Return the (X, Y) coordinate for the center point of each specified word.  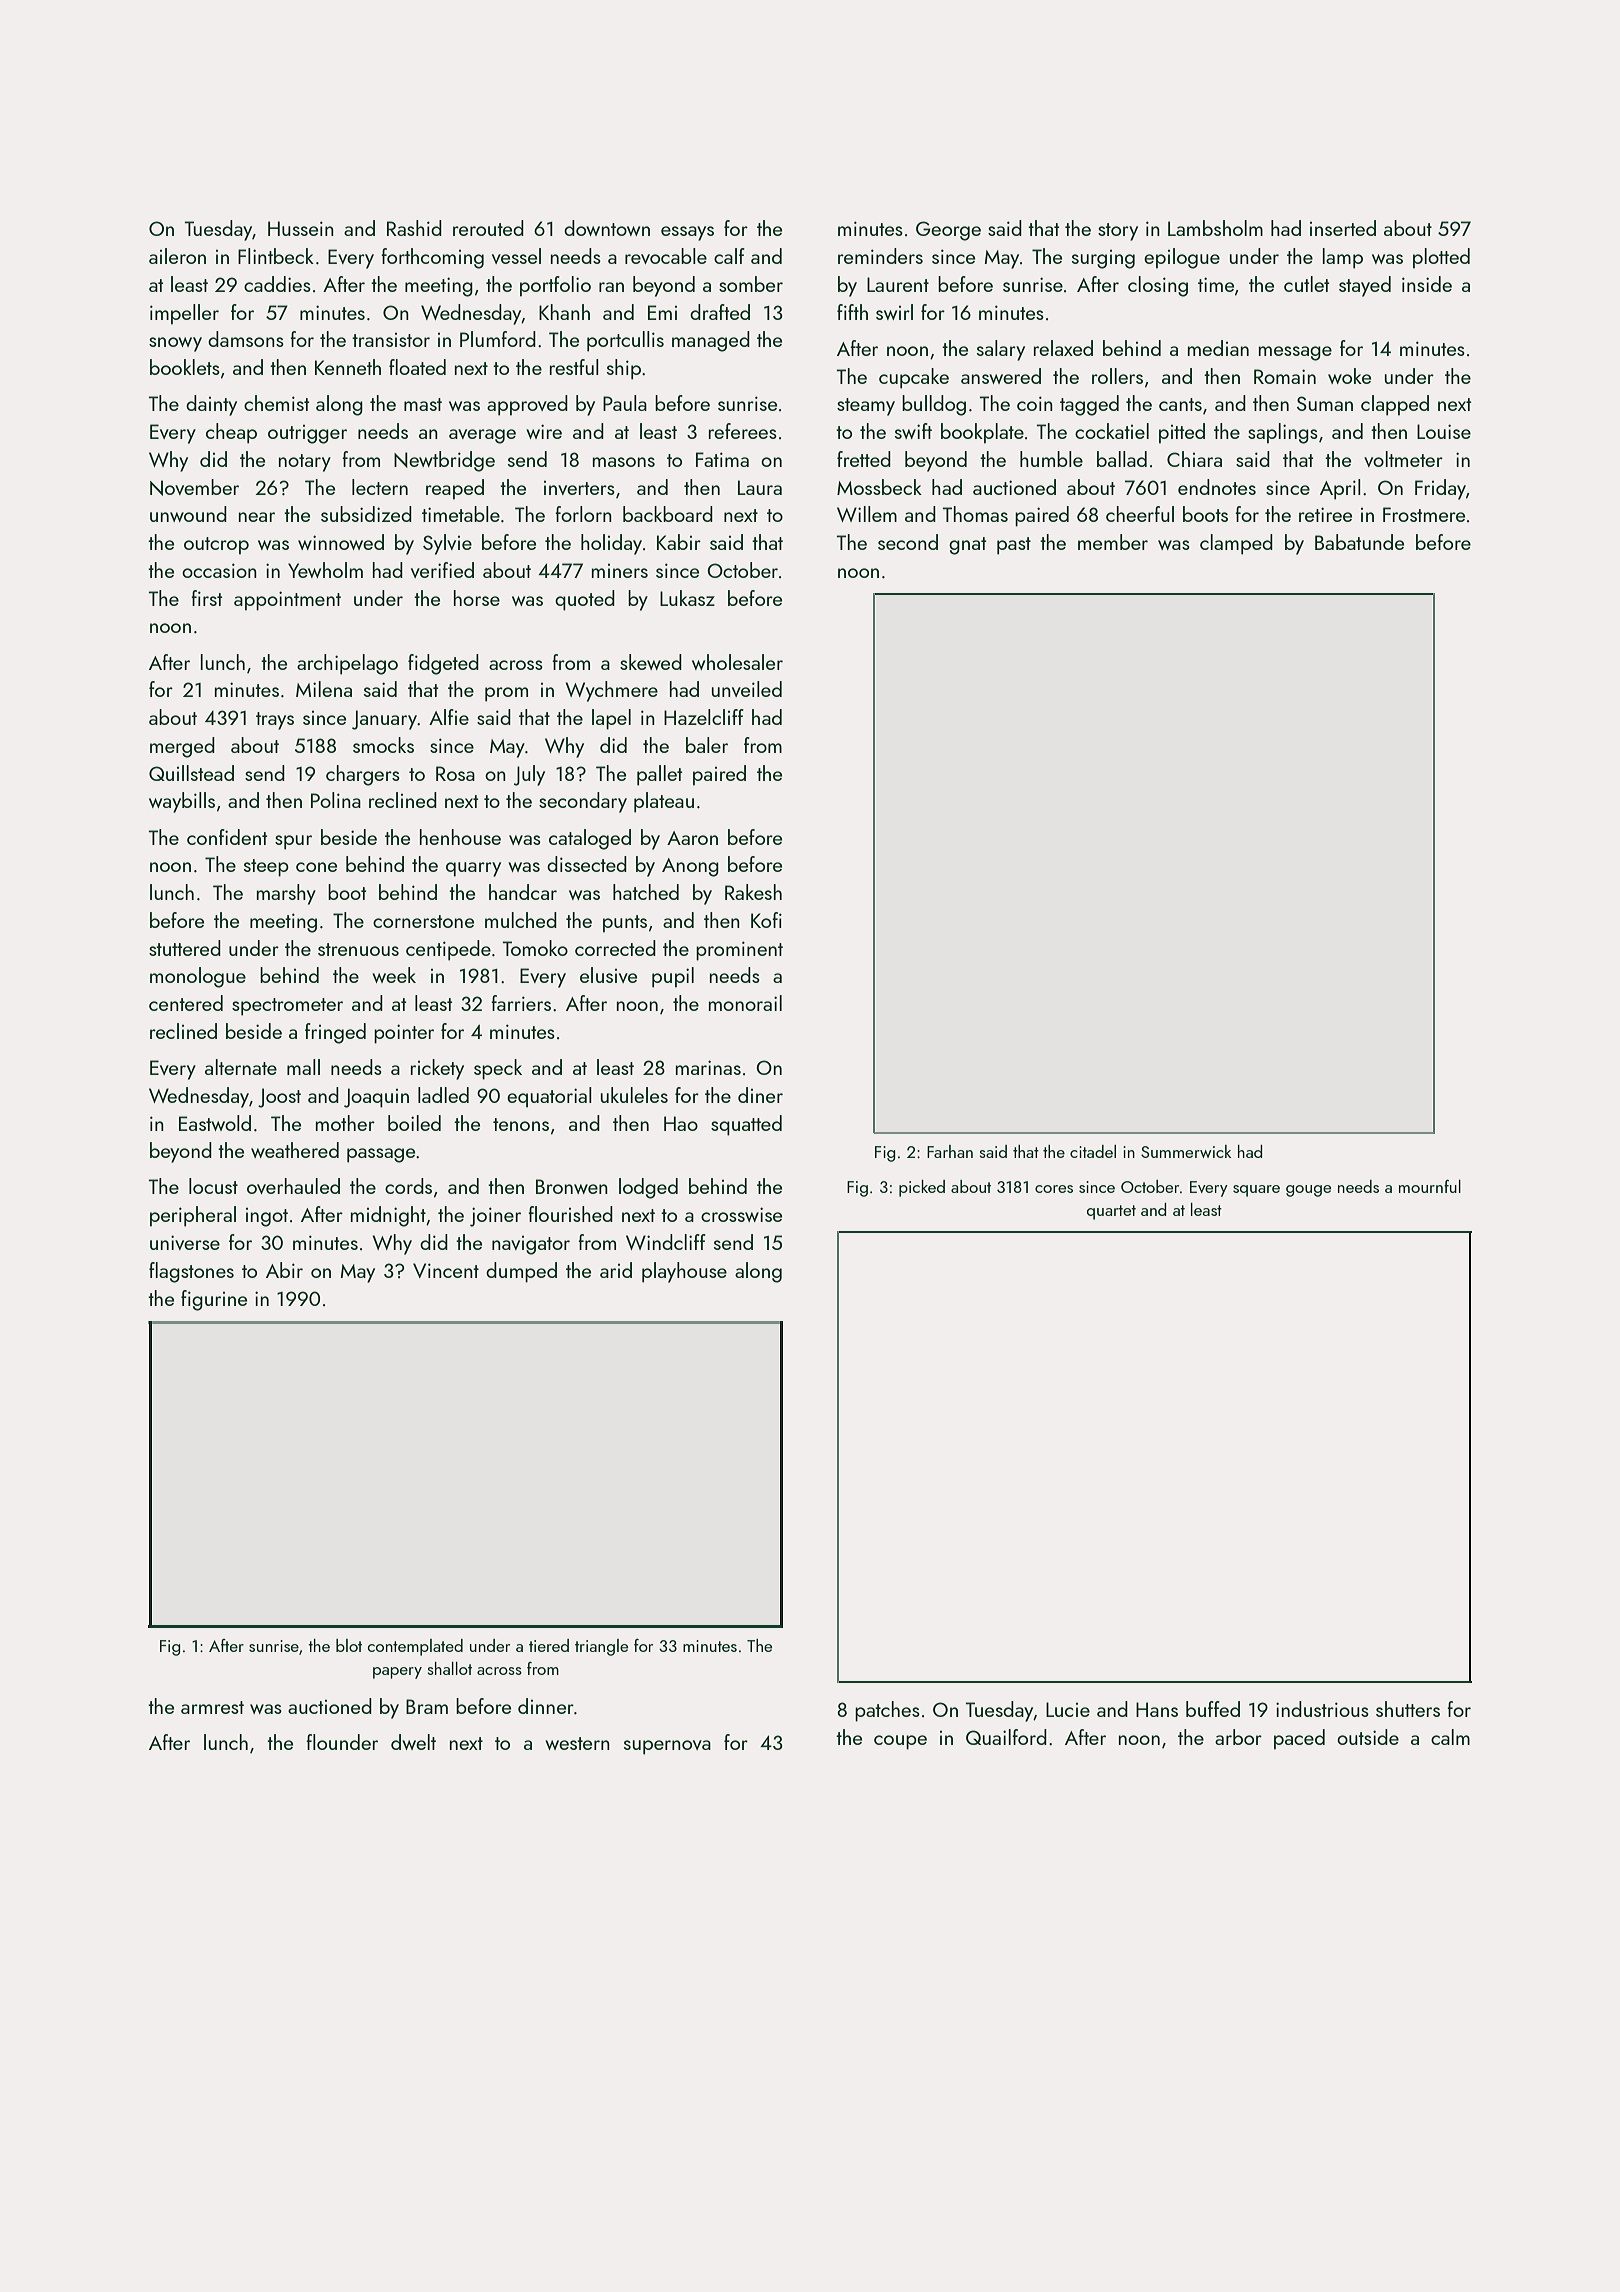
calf (729, 256)
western (577, 1743)
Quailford (1006, 1737)
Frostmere (1424, 514)
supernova (667, 1747)
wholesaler (737, 662)
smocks (383, 745)
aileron (177, 256)
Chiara (1194, 459)
